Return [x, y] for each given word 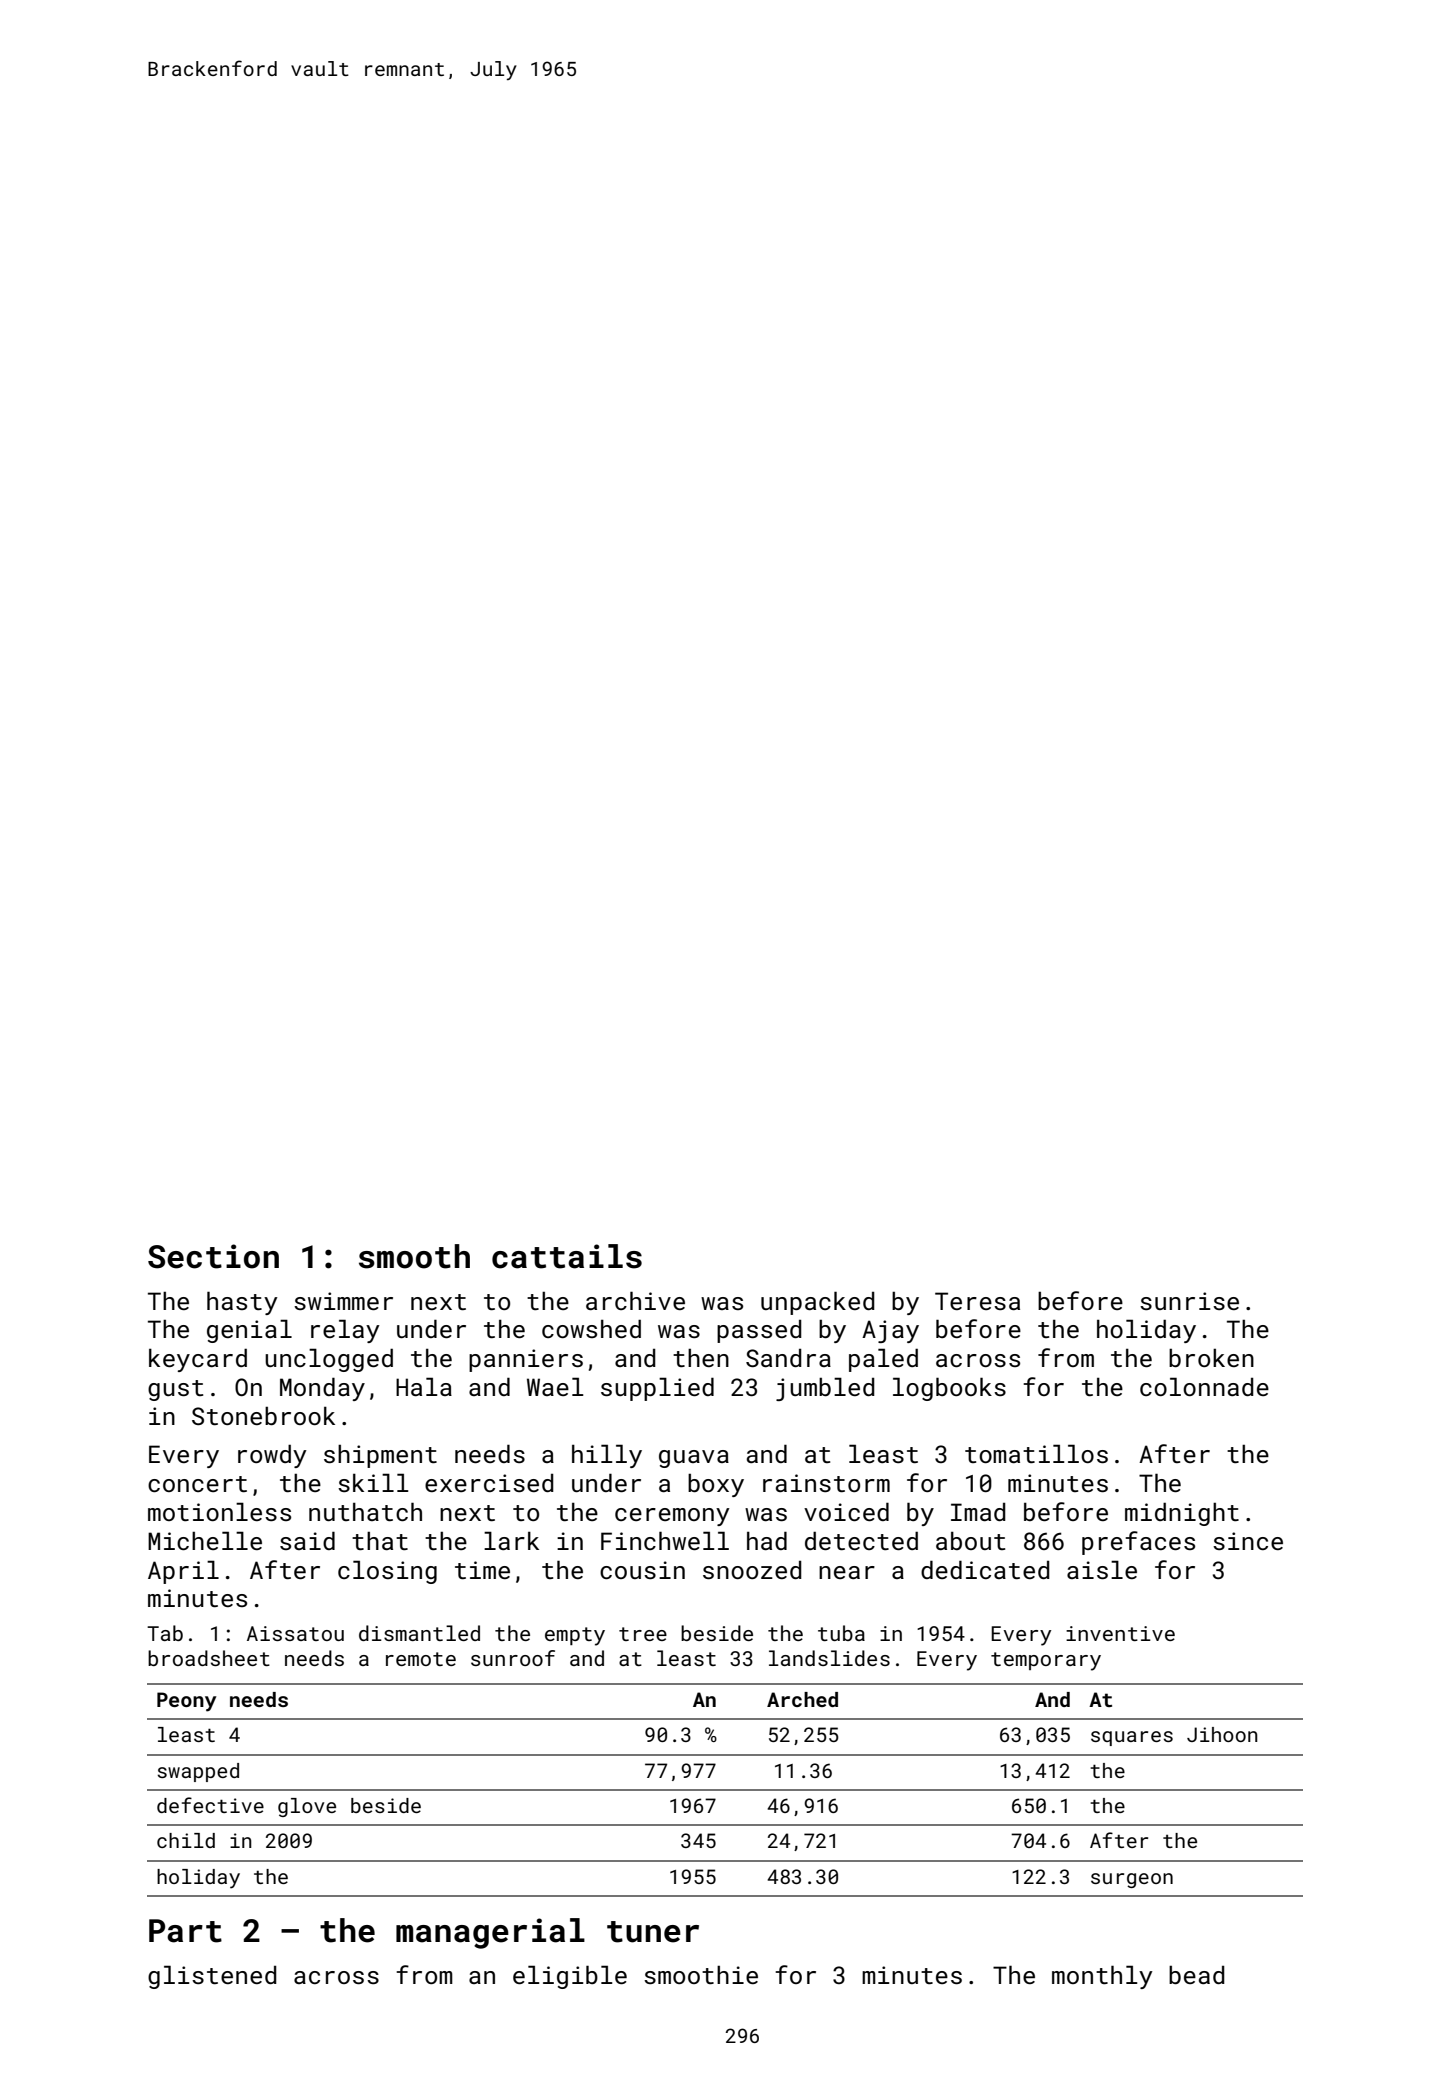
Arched [802, 1699]
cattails [567, 1256]
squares [1132, 1738]
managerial [490, 1933]
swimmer [343, 1301]
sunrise [1189, 1301]
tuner [653, 1932]
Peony [186, 1702]
